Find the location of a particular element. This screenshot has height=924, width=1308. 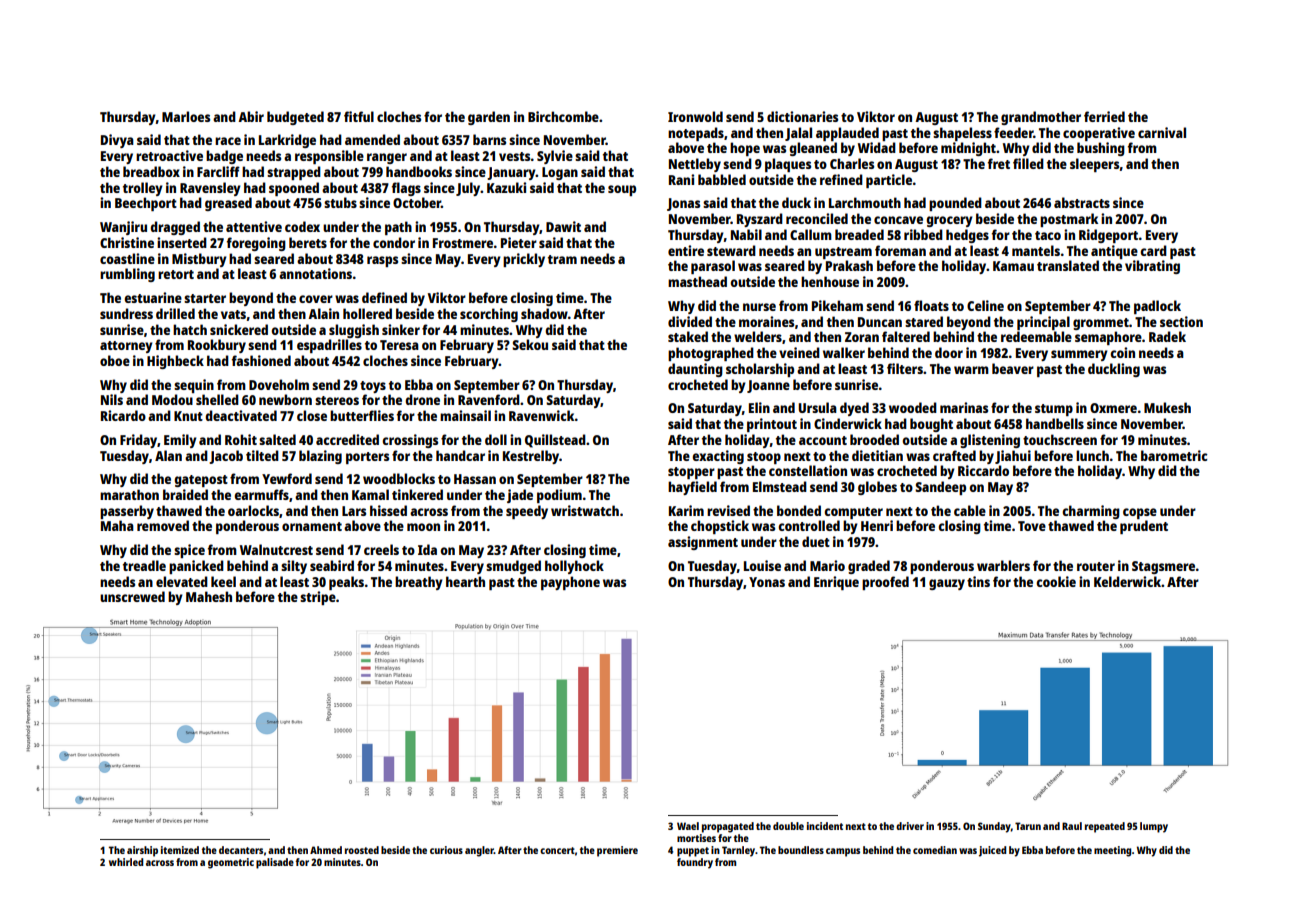

porters is located at coordinates (367, 458).
